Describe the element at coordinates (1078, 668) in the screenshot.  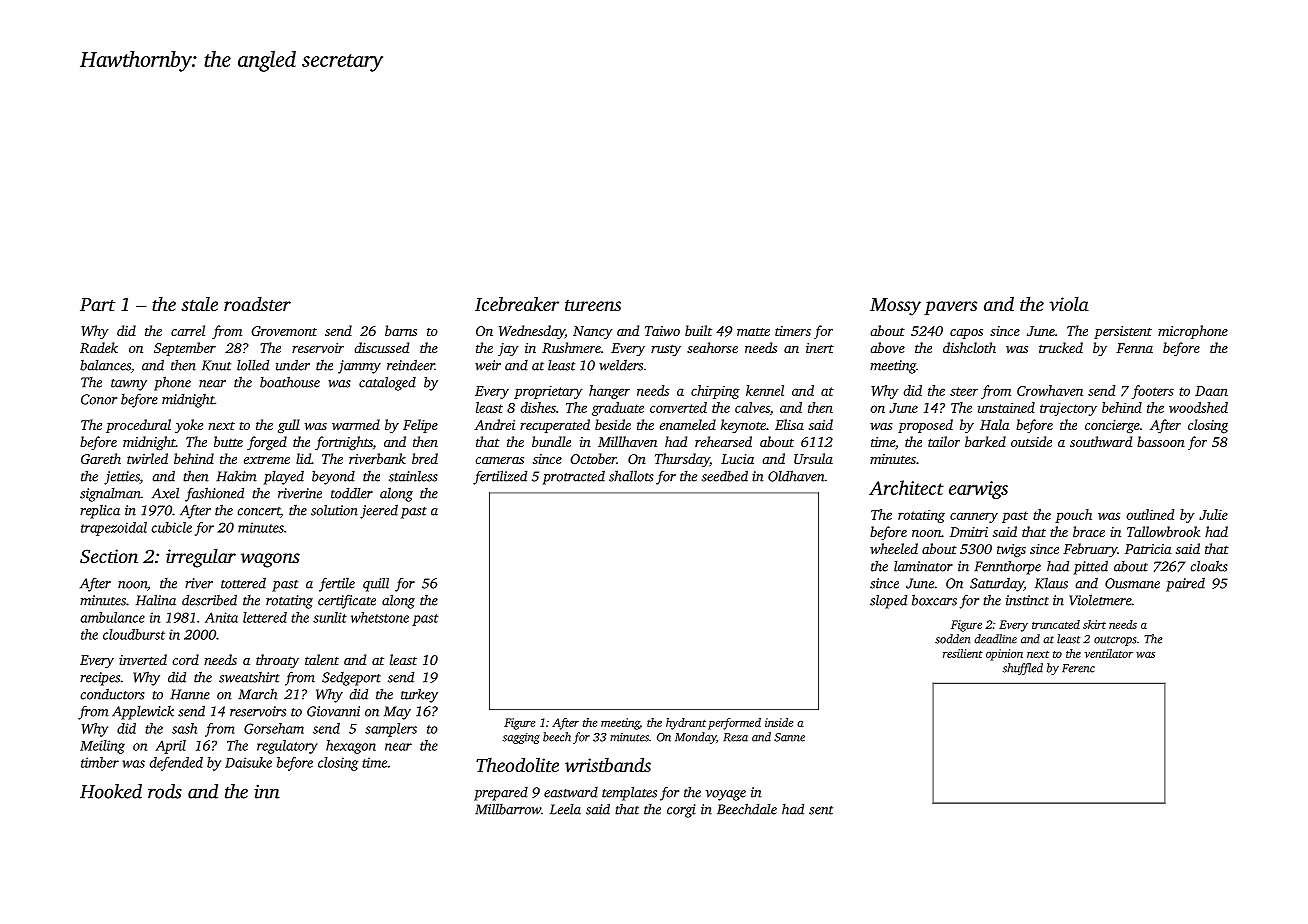
I see `Ferenc` at that location.
